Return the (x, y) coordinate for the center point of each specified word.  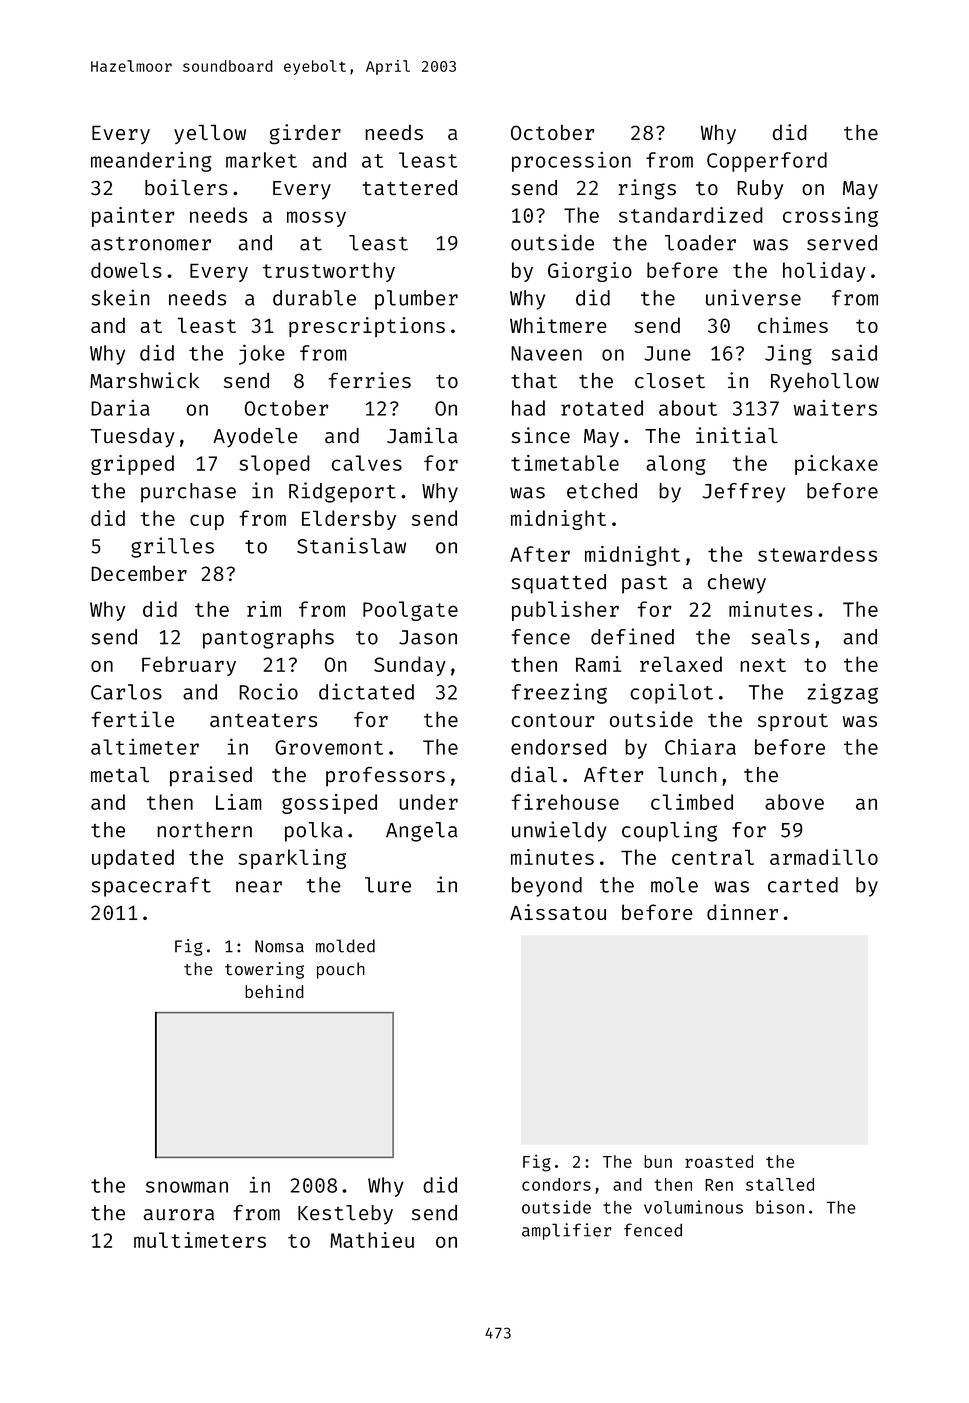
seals (781, 637)
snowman (187, 1187)
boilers (186, 187)
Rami (598, 664)
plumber (416, 300)
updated (133, 859)
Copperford (767, 162)
